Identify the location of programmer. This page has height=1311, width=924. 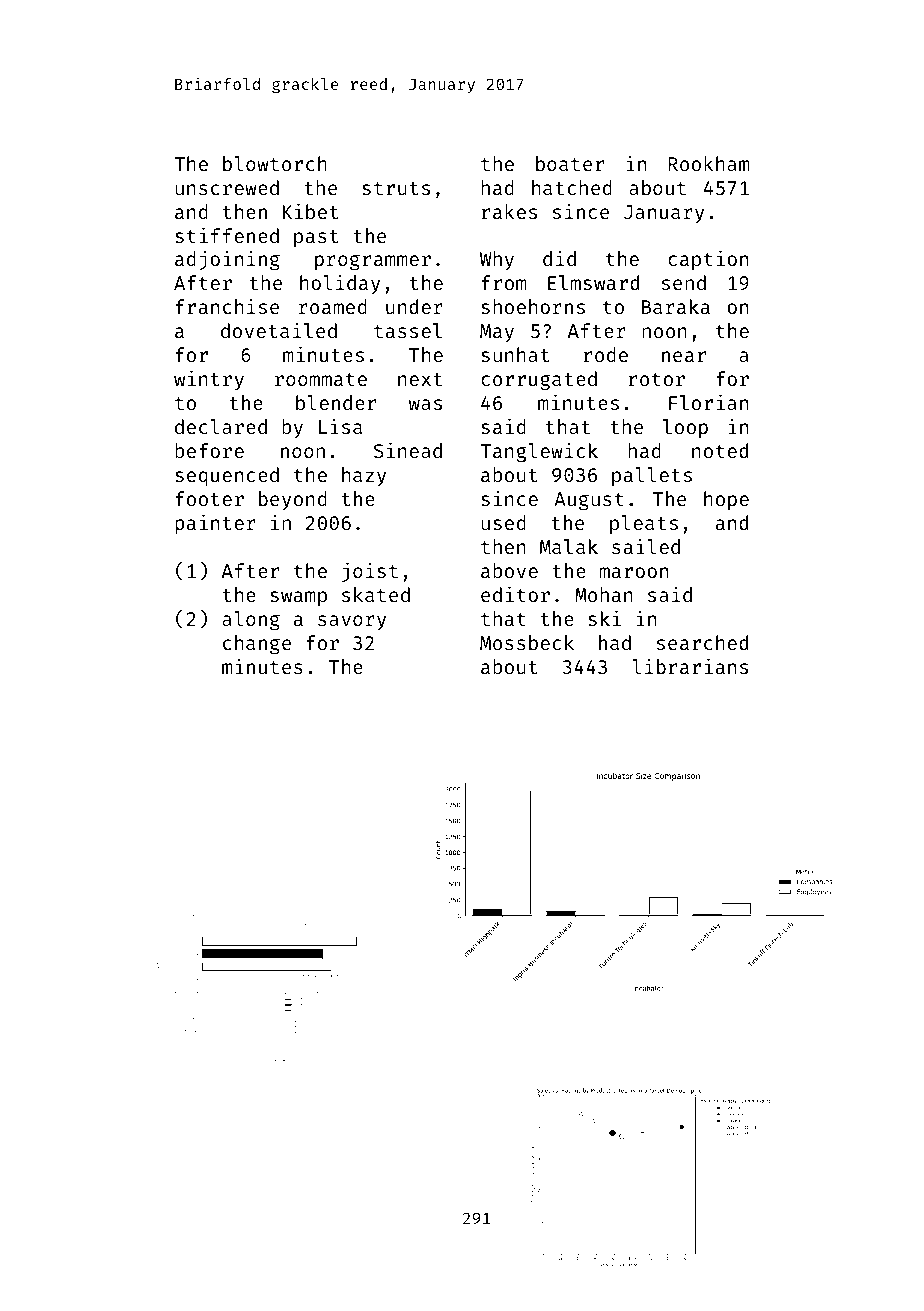
(373, 262).
